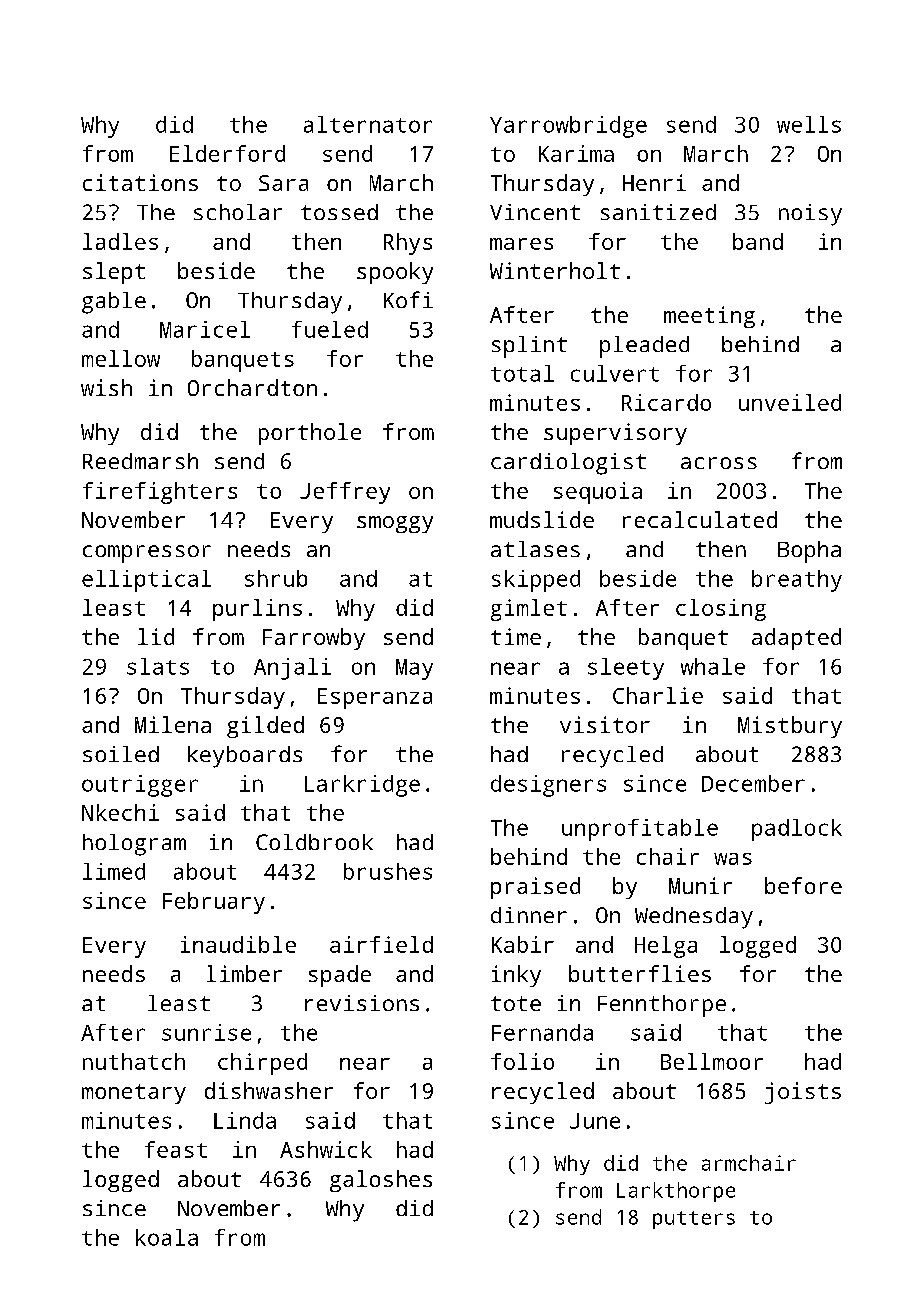 The width and height of the screenshot is (924, 1311). Describe the element at coordinates (368, 124) in the screenshot. I see `alternator` at that location.
